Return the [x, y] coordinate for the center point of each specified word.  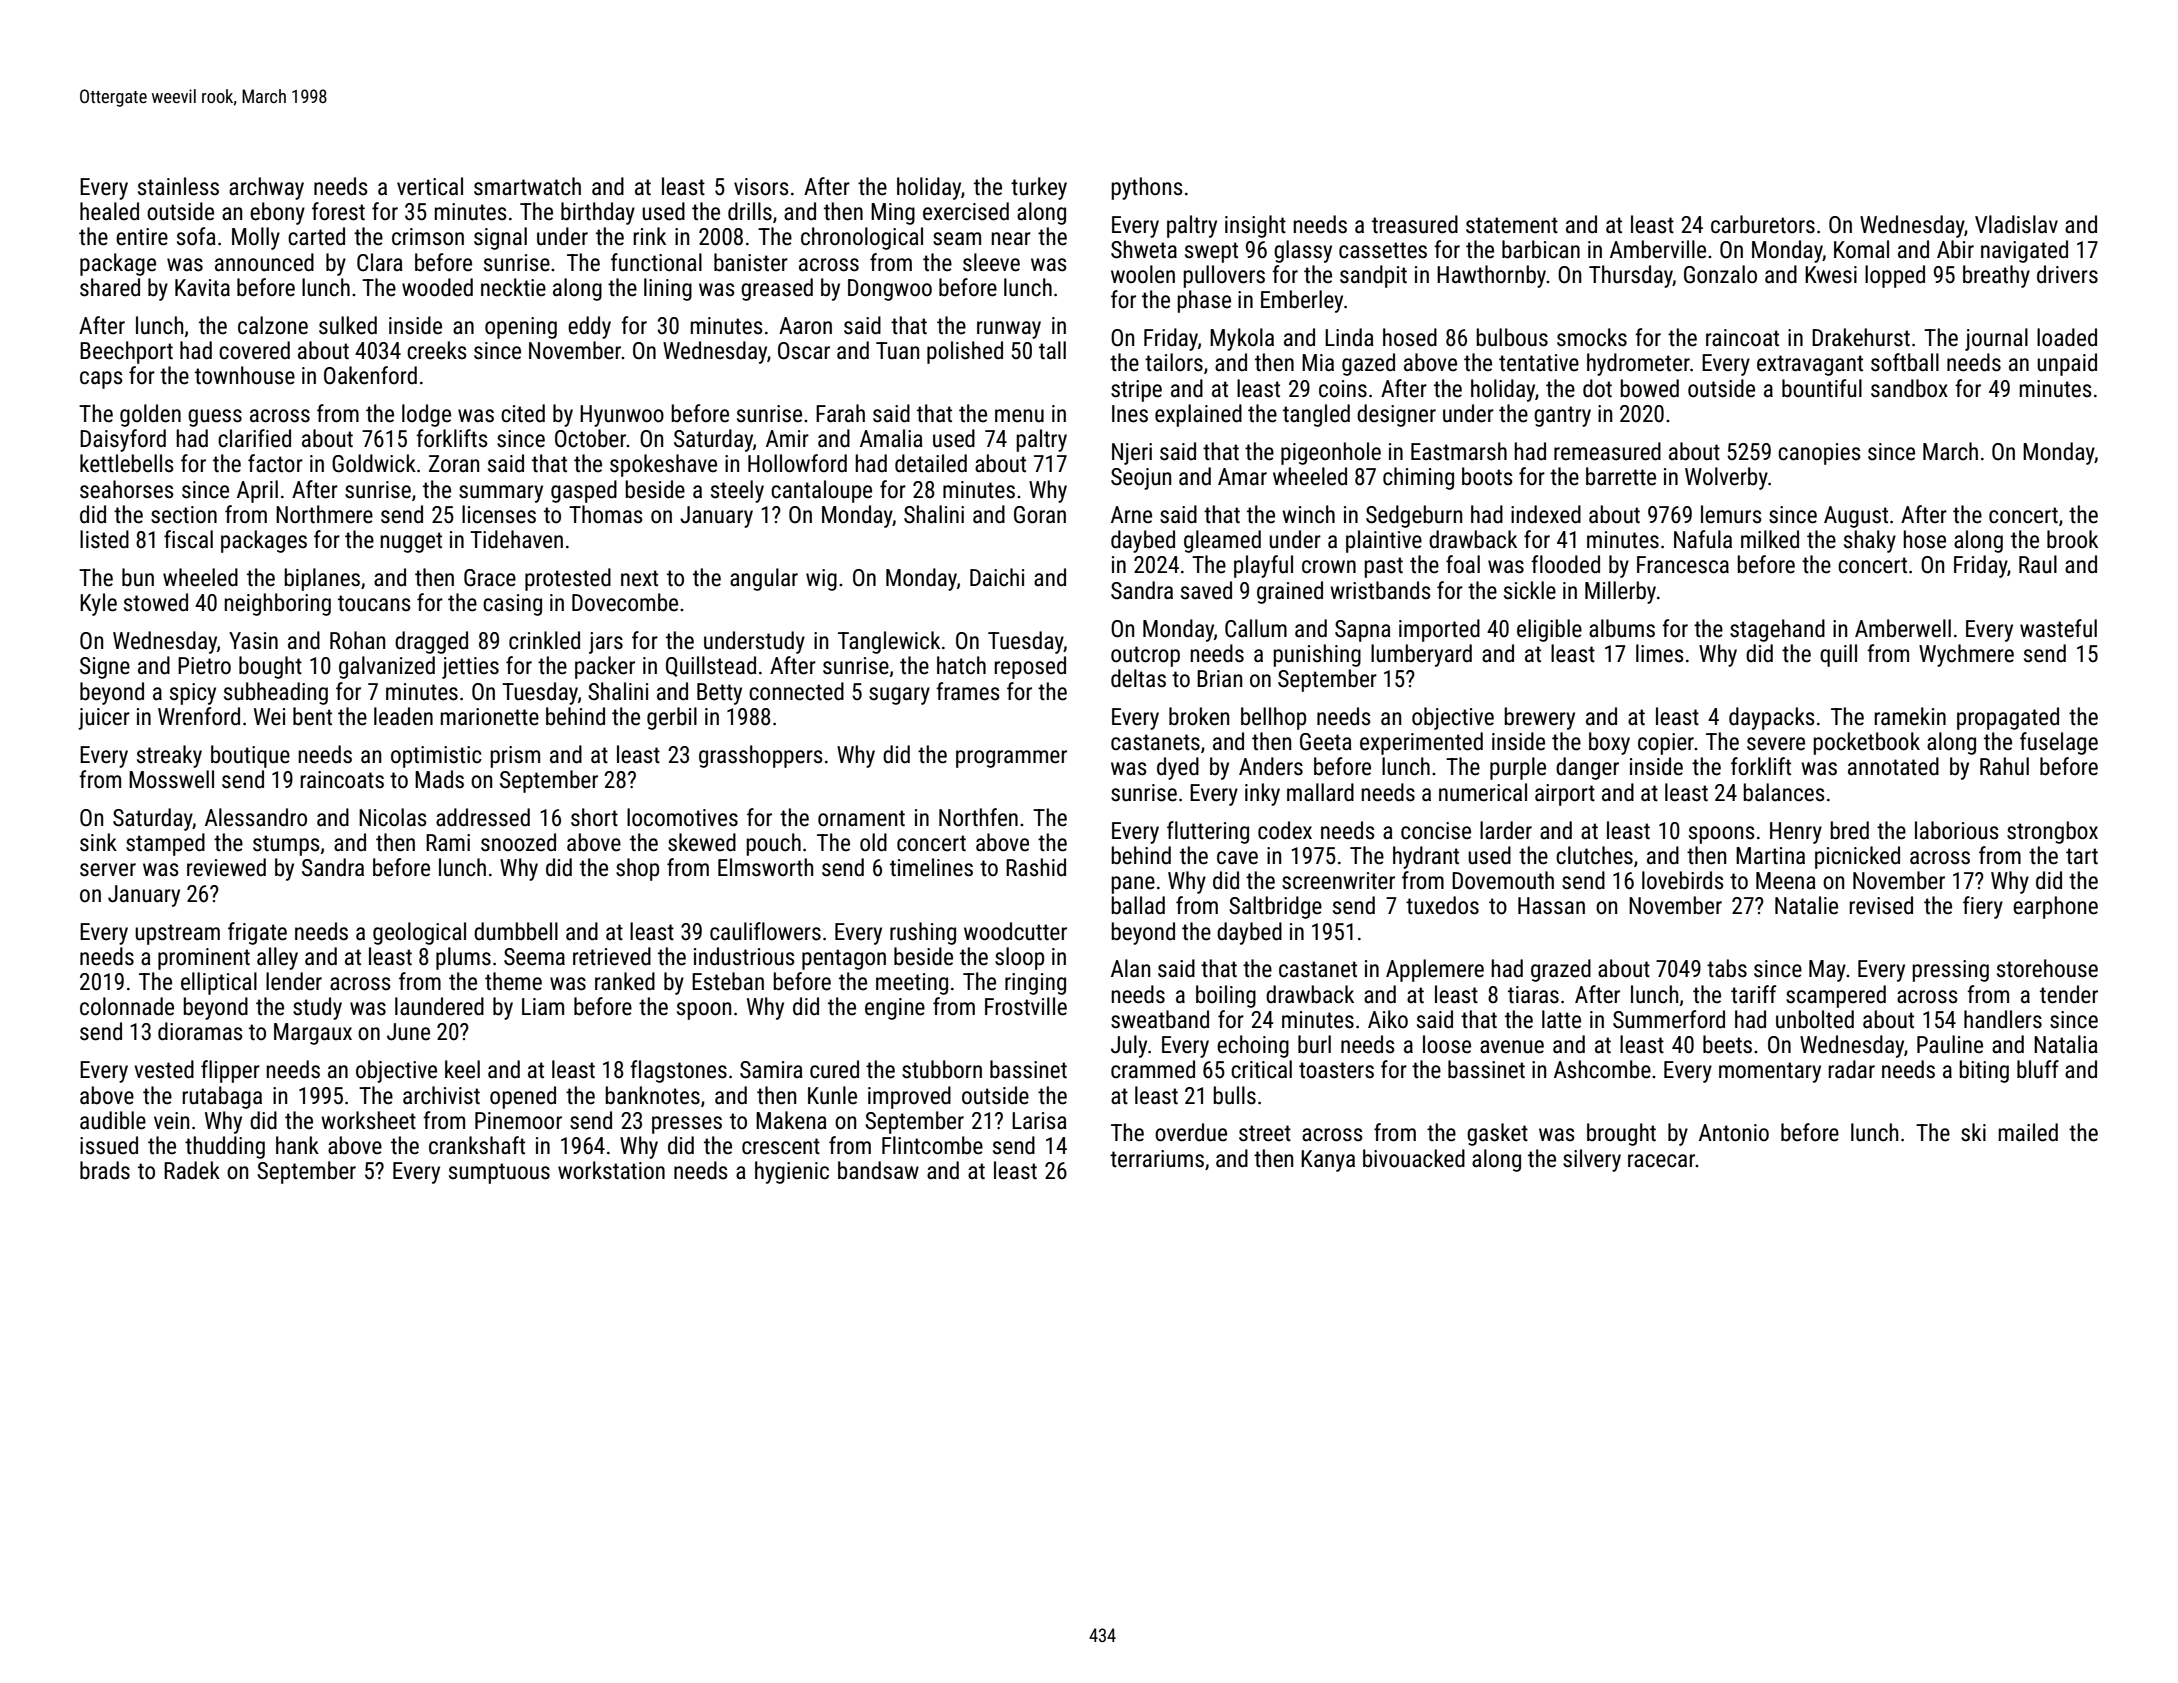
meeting [912, 984]
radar [1851, 1069]
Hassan [1551, 906]
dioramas [200, 1031]
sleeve [991, 262]
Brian [1219, 679]
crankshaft [477, 1145]
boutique [250, 756]
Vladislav [2016, 224]
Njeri [1132, 454]
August [1856, 517]
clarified [254, 438]
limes [1660, 653]
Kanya [1328, 1161]
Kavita [202, 288]
